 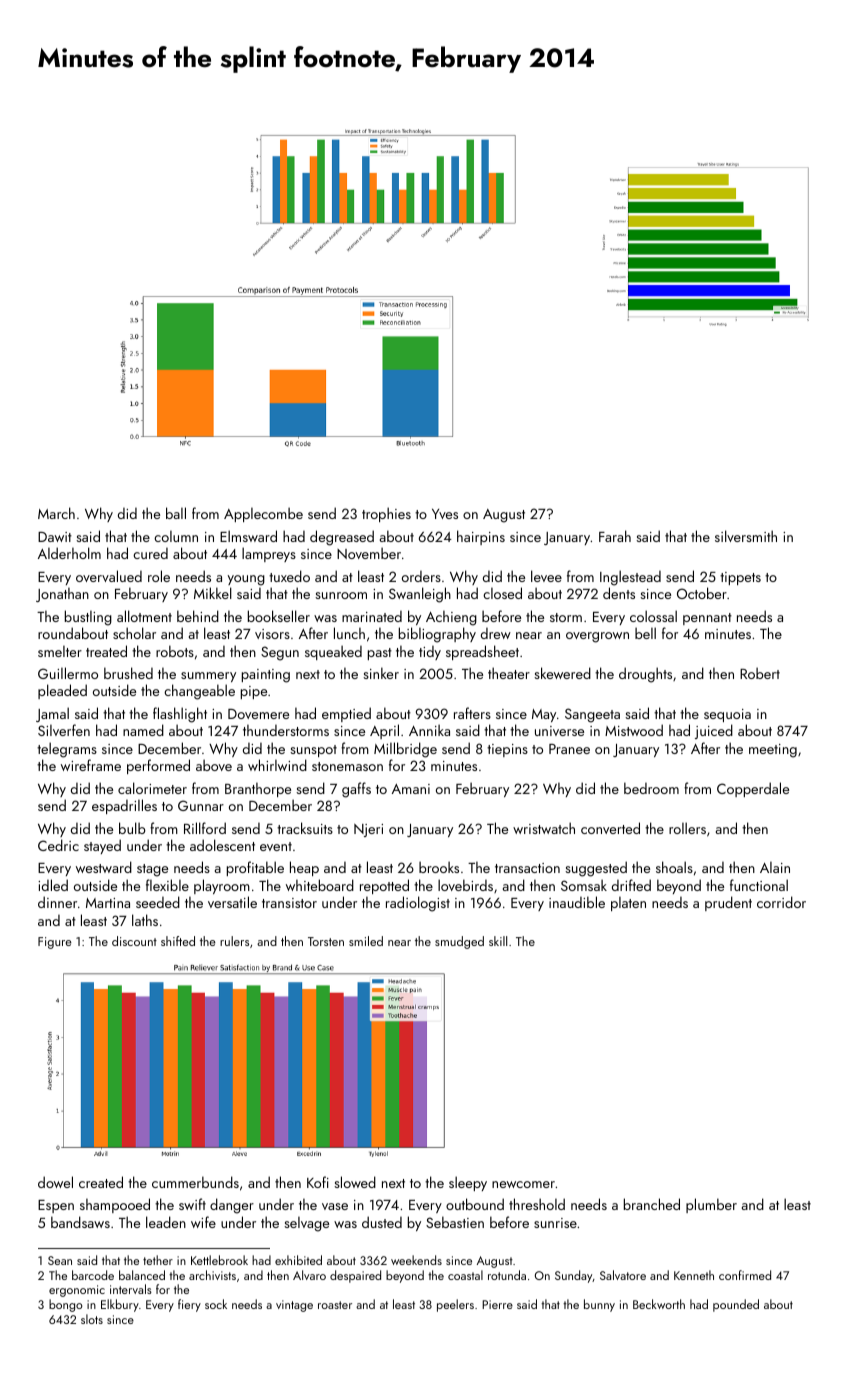 What do you see at coordinates (481, 537) in the screenshot?
I see `hairpins` at bounding box center [481, 537].
